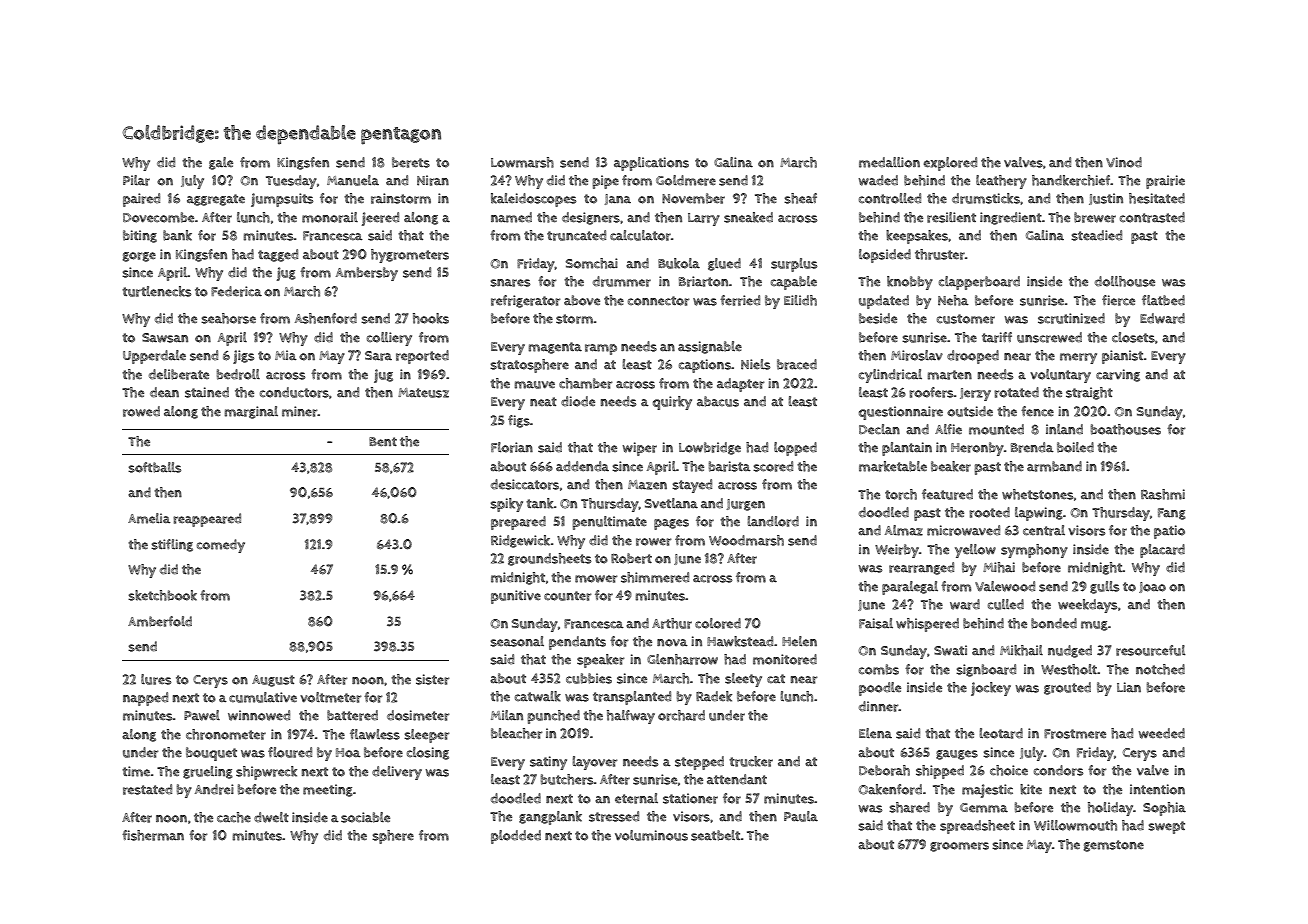  Describe the element at coordinates (651, 835) in the screenshot. I see `voluminous` at that location.
